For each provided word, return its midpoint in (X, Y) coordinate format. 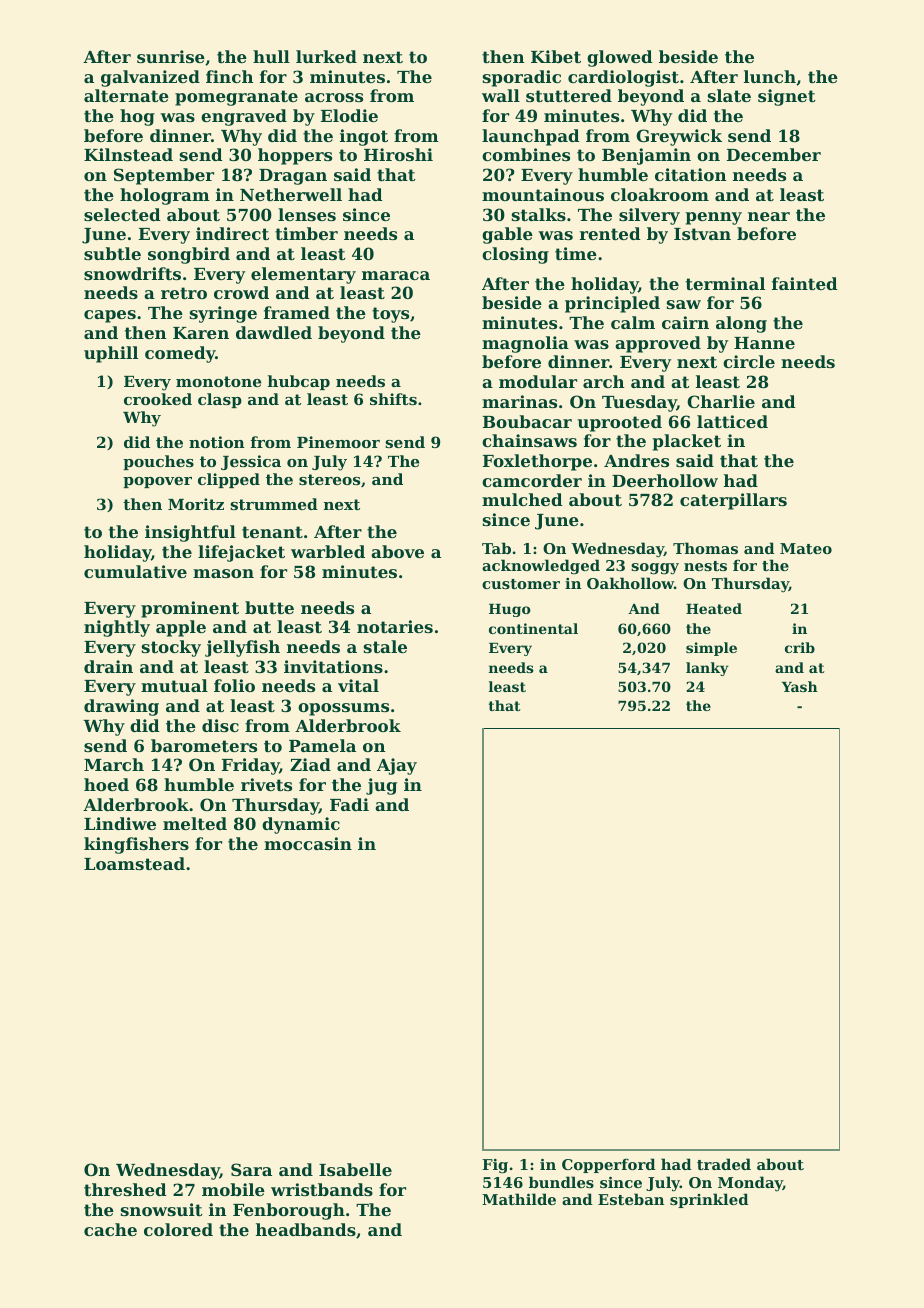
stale (385, 646)
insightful (190, 533)
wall (501, 95)
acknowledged (541, 567)
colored (178, 1229)
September (164, 176)
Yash (800, 686)
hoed (106, 784)
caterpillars (733, 501)
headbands (306, 1229)
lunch (770, 76)
